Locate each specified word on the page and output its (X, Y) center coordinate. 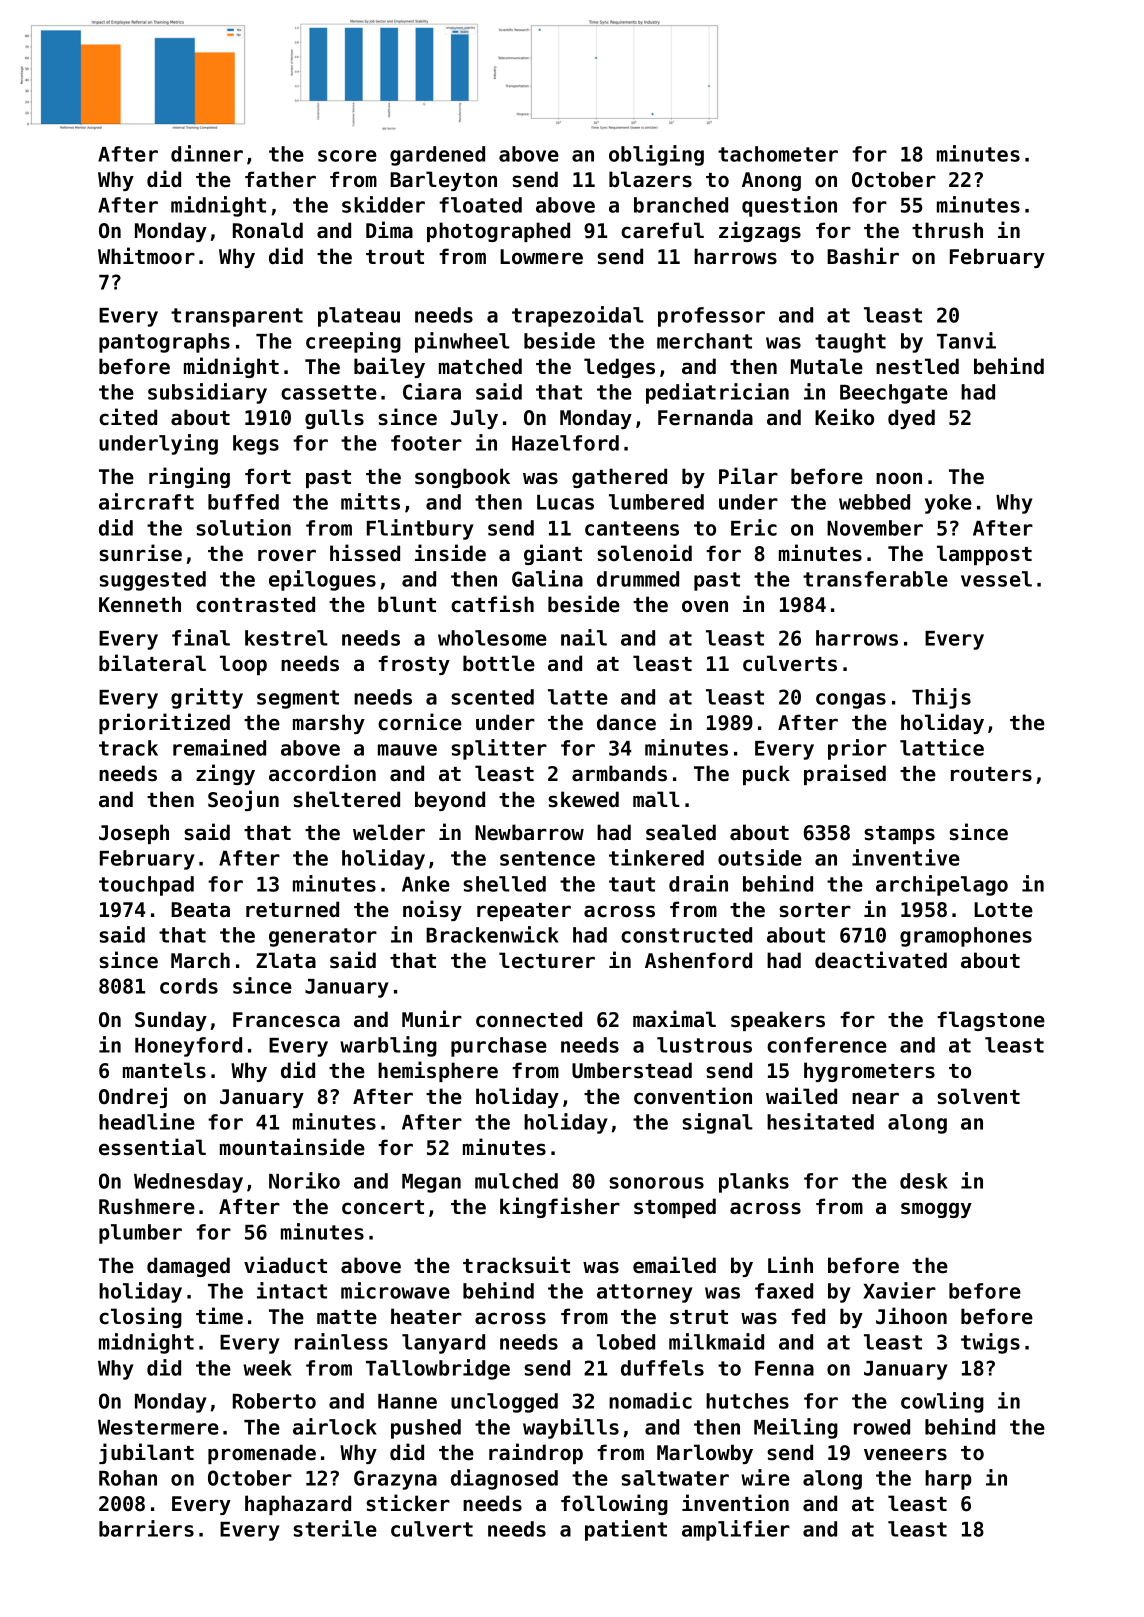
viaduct (285, 1265)
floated (480, 205)
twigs (990, 1343)
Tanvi (966, 340)
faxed (784, 1291)
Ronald (268, 230)
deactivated (881, 960)
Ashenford (698, 960)
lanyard (443, 1344)
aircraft (146, 501)
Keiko (844, 417)
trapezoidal (578, 316)
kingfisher (560, 1207)
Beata (200, 910)
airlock (335, 1426)
